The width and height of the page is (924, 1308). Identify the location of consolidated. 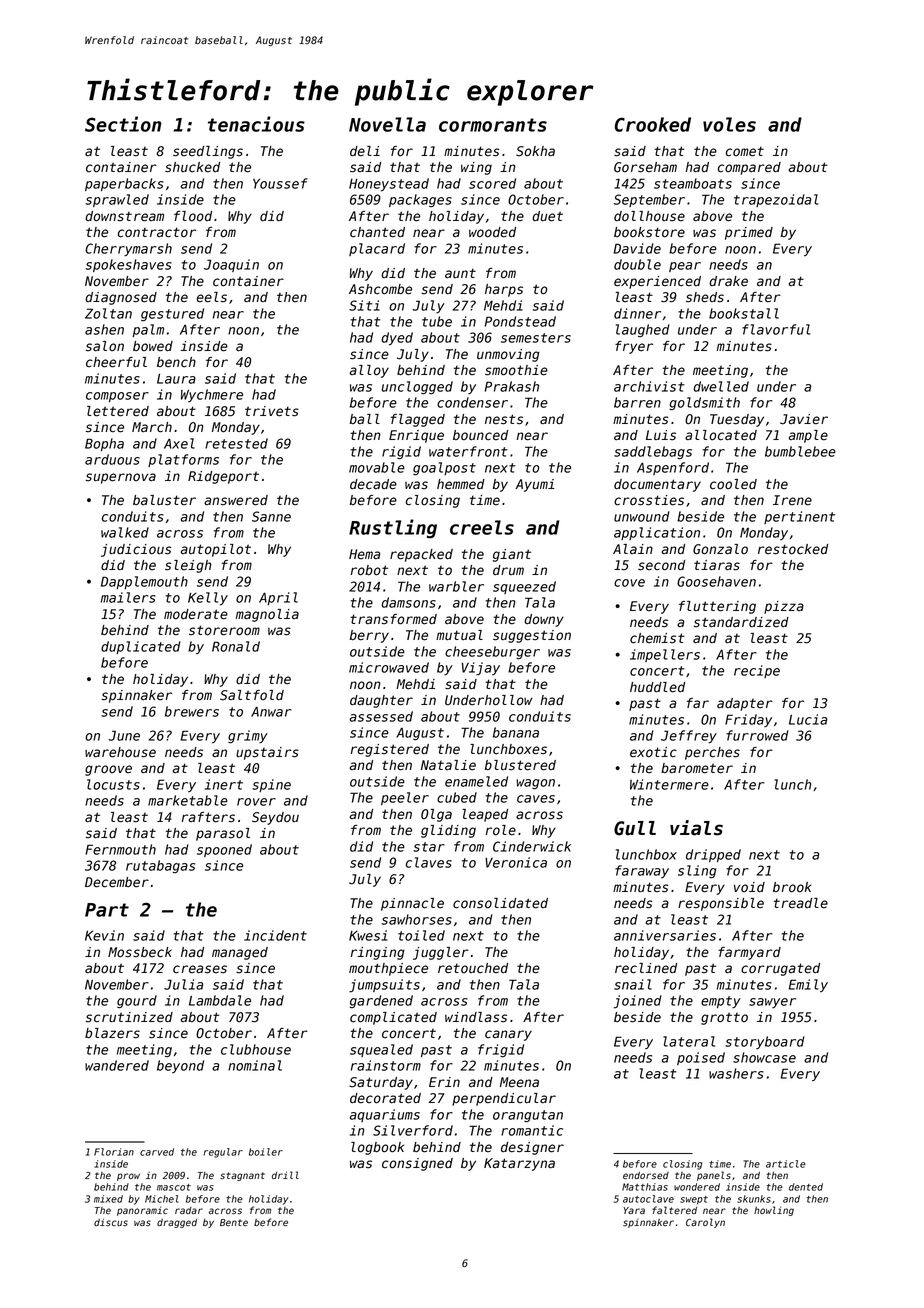
(500, 903).
